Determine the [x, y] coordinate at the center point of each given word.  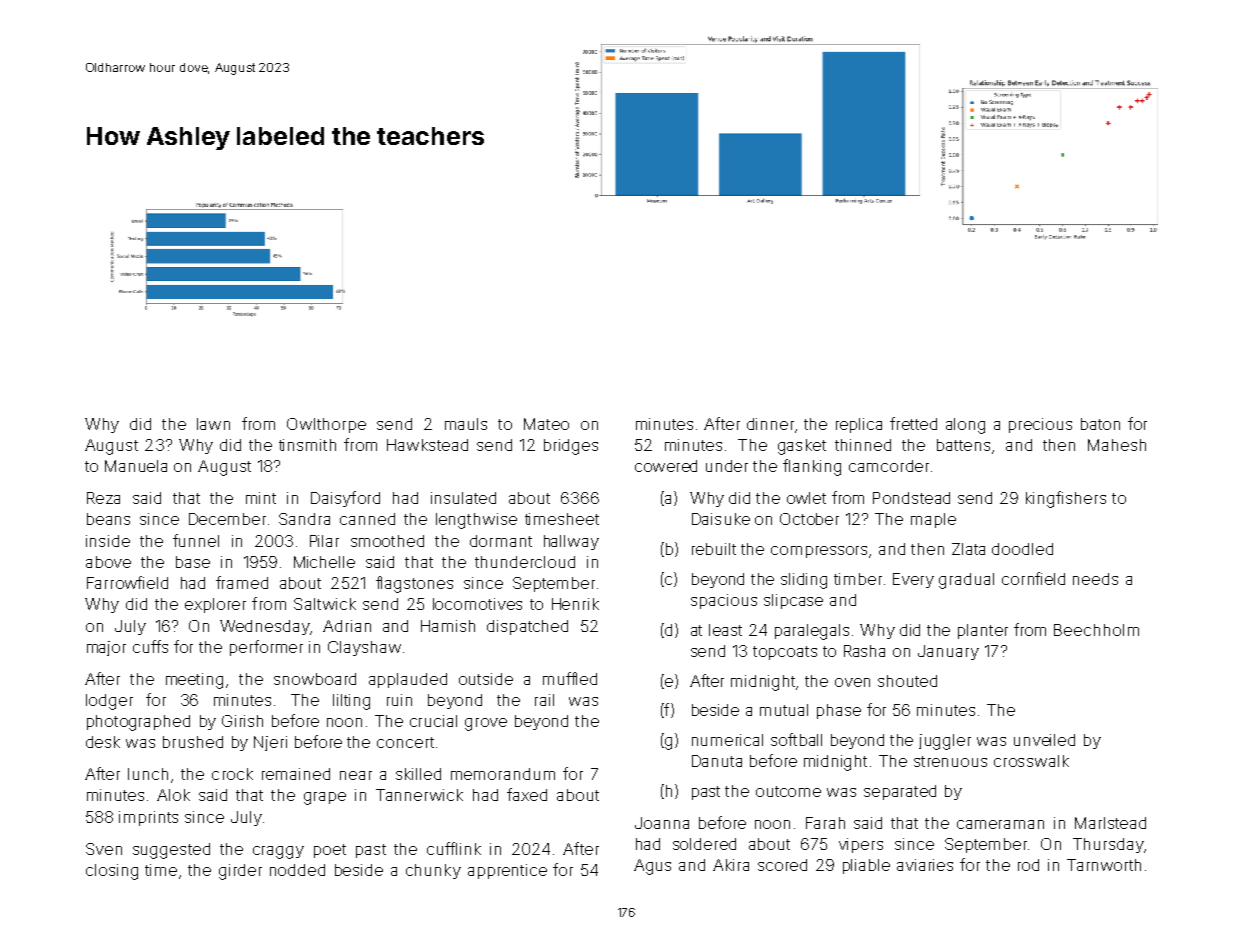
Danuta [717, 761]
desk [103, 742]
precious [1040, 425]
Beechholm [1096, 630]
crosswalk [1031, 761]
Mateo [546, 424]
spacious [724, 601]
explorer [215, 605]
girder [240, 872]
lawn [213, 424]
